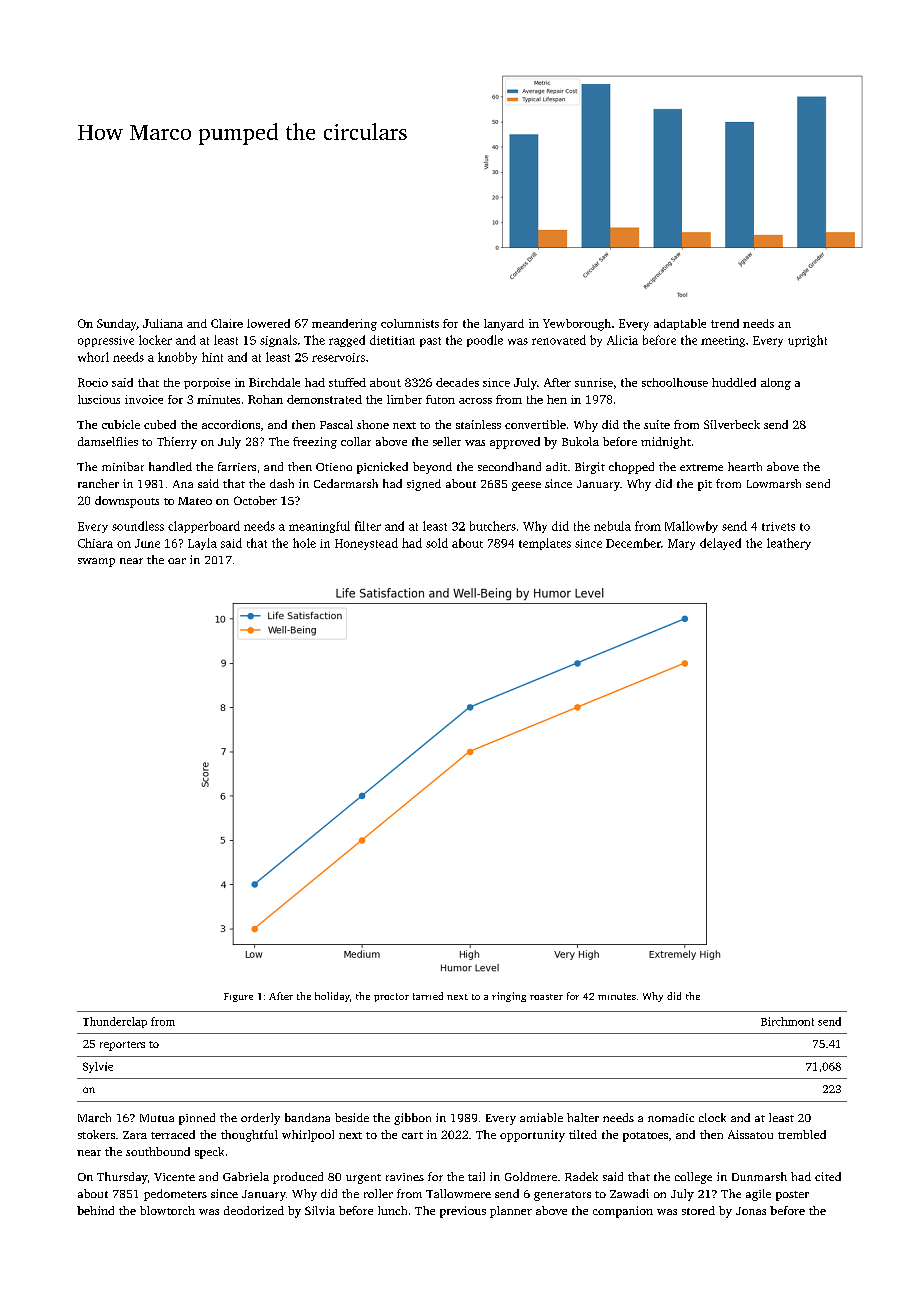  What do you see at coordinates (787, 1021) in the image?
I see `Birchmont` at bounding box center [787, 1021].
